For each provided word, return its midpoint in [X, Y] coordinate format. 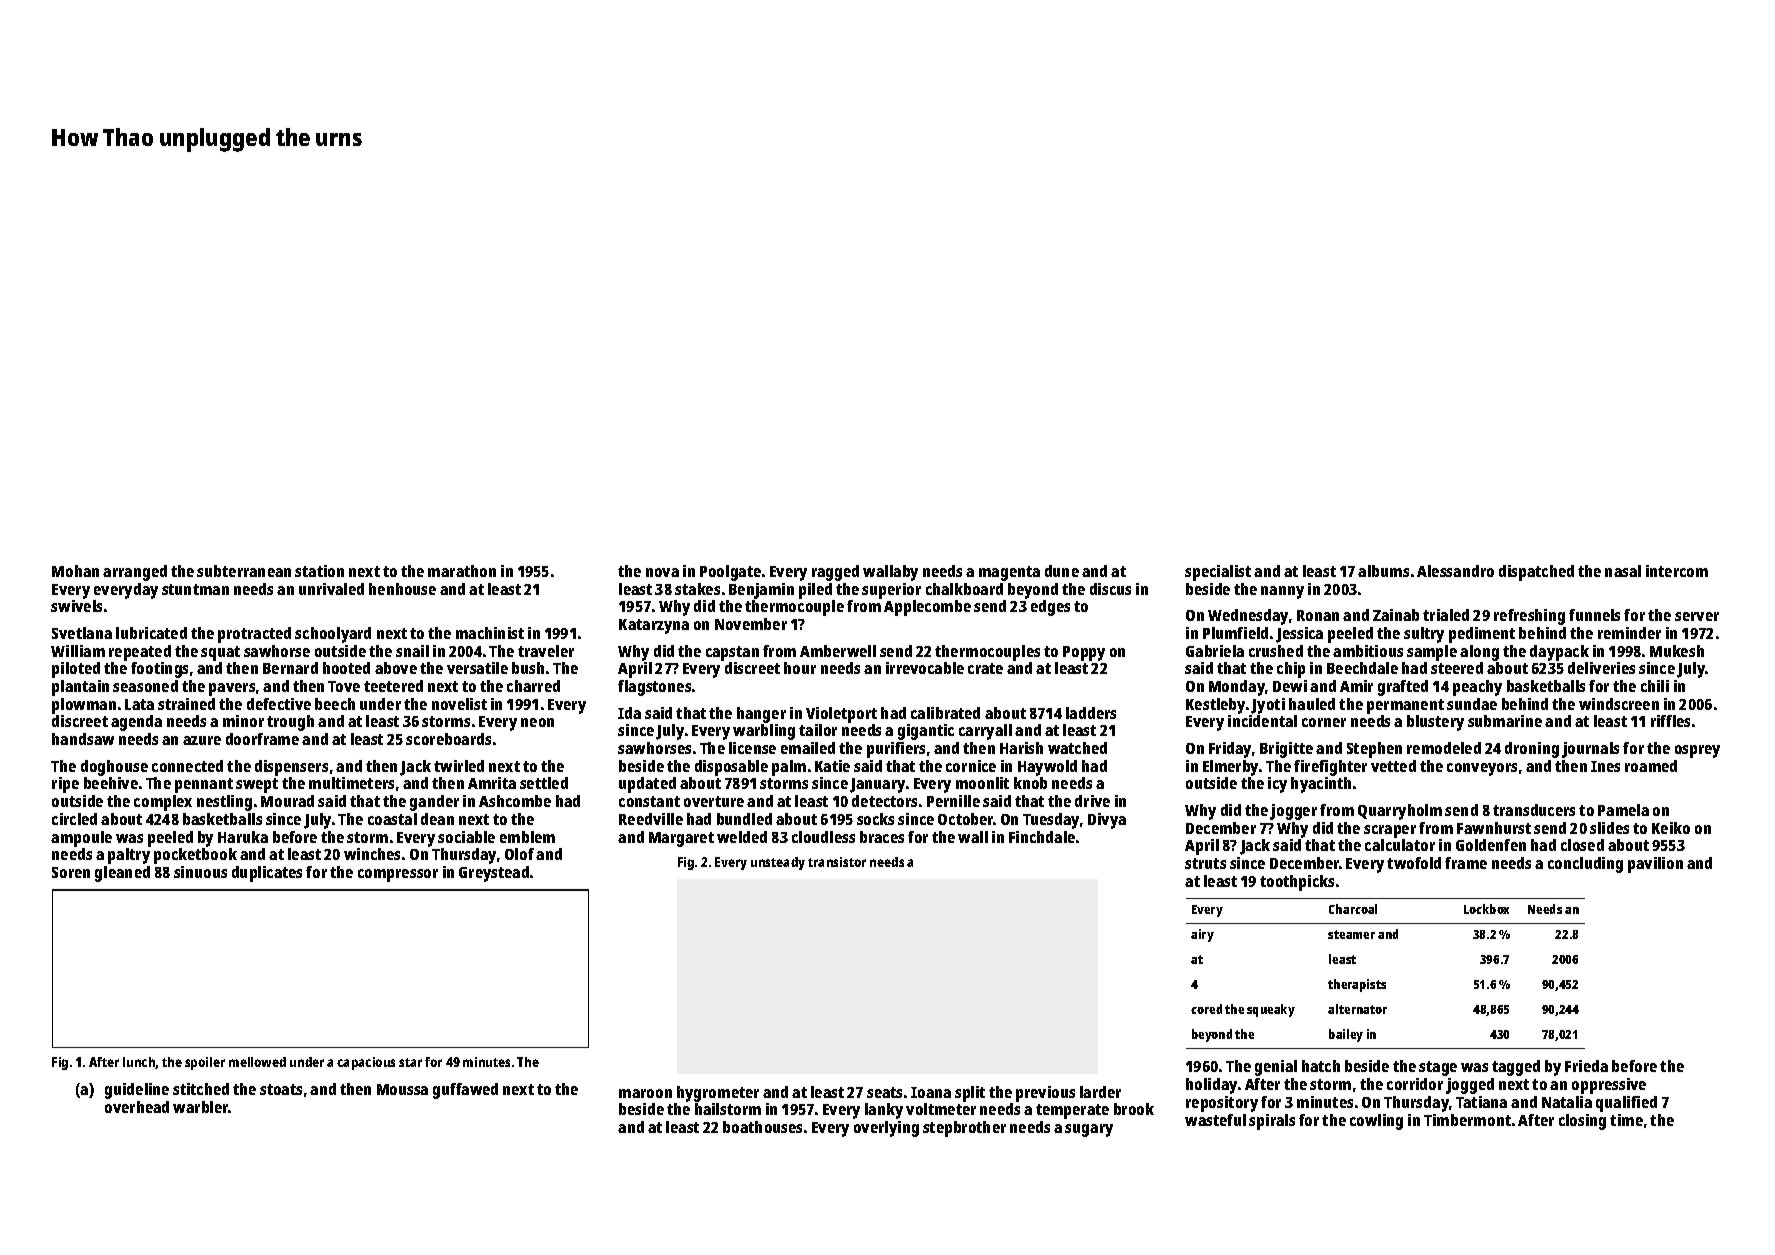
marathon [462, 571]
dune [1062, 571]
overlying [886, 1129]
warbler [200, 1107]
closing [1582, 1122]
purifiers [896, 750]
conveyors [1482, 769]
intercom [1677, 571]
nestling [224, 803]
